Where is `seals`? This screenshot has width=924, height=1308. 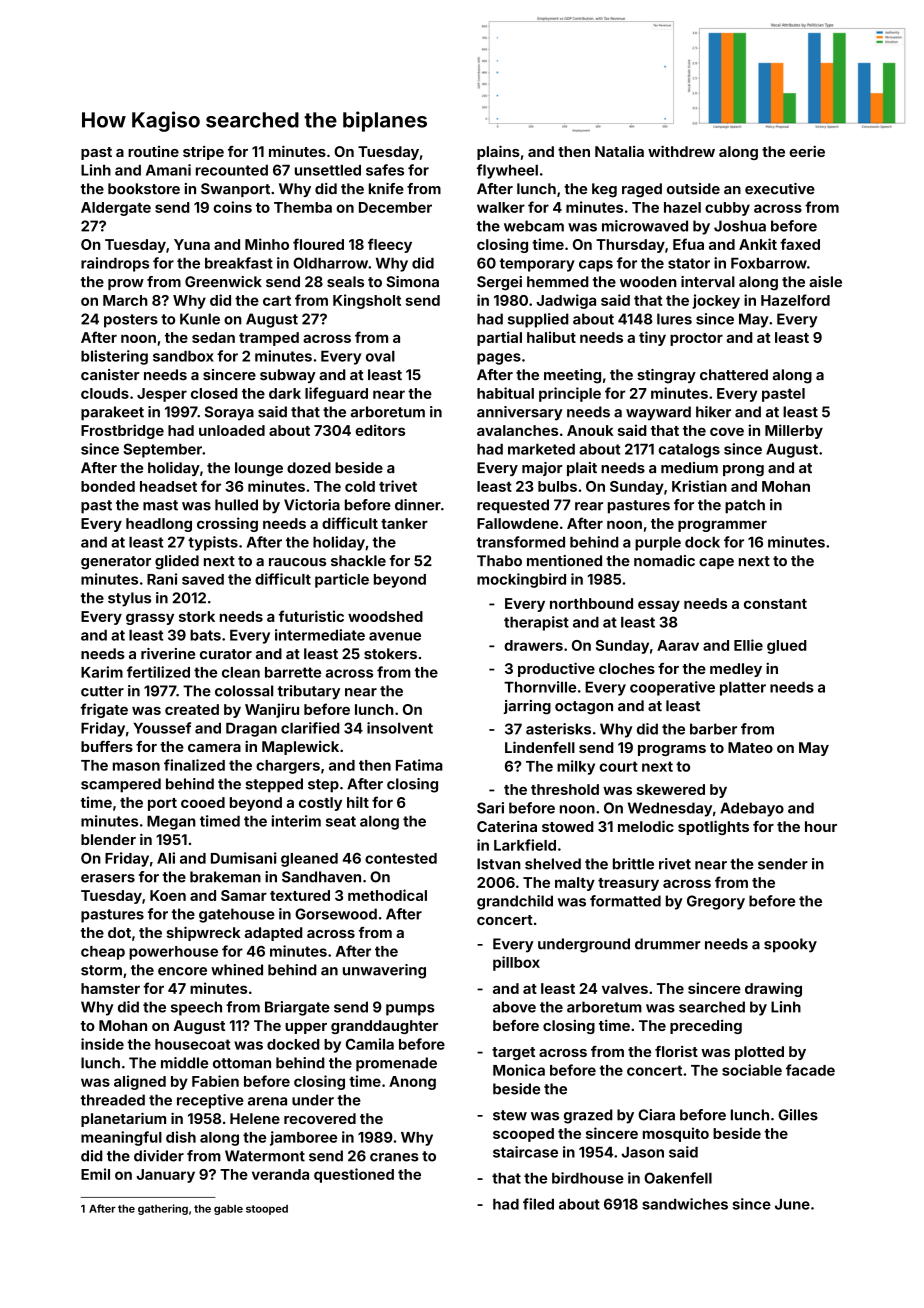
seals is located at coordinates (345, 282).
